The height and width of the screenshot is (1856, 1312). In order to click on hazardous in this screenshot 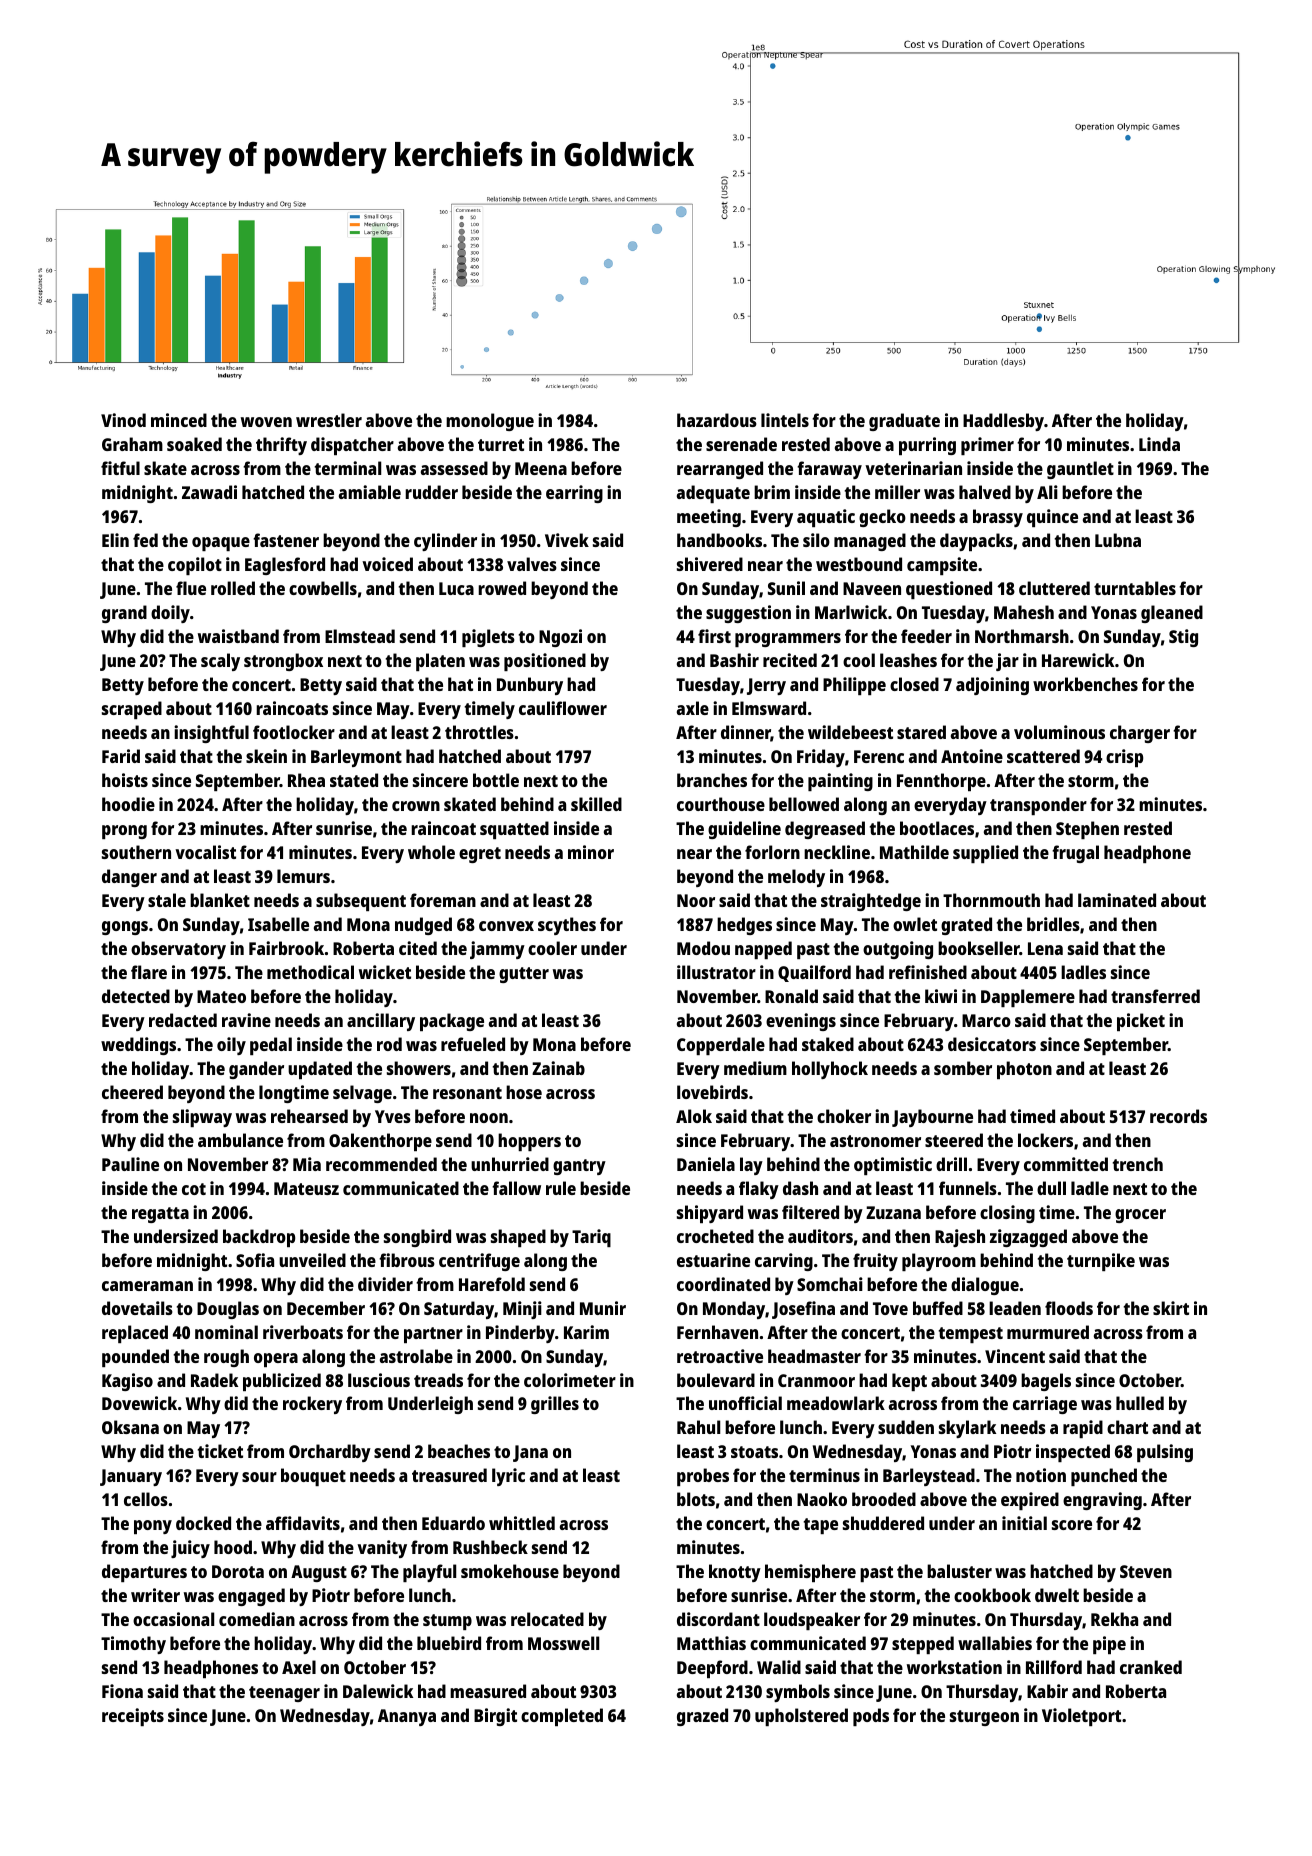, I will do `click(717, 420)`.
